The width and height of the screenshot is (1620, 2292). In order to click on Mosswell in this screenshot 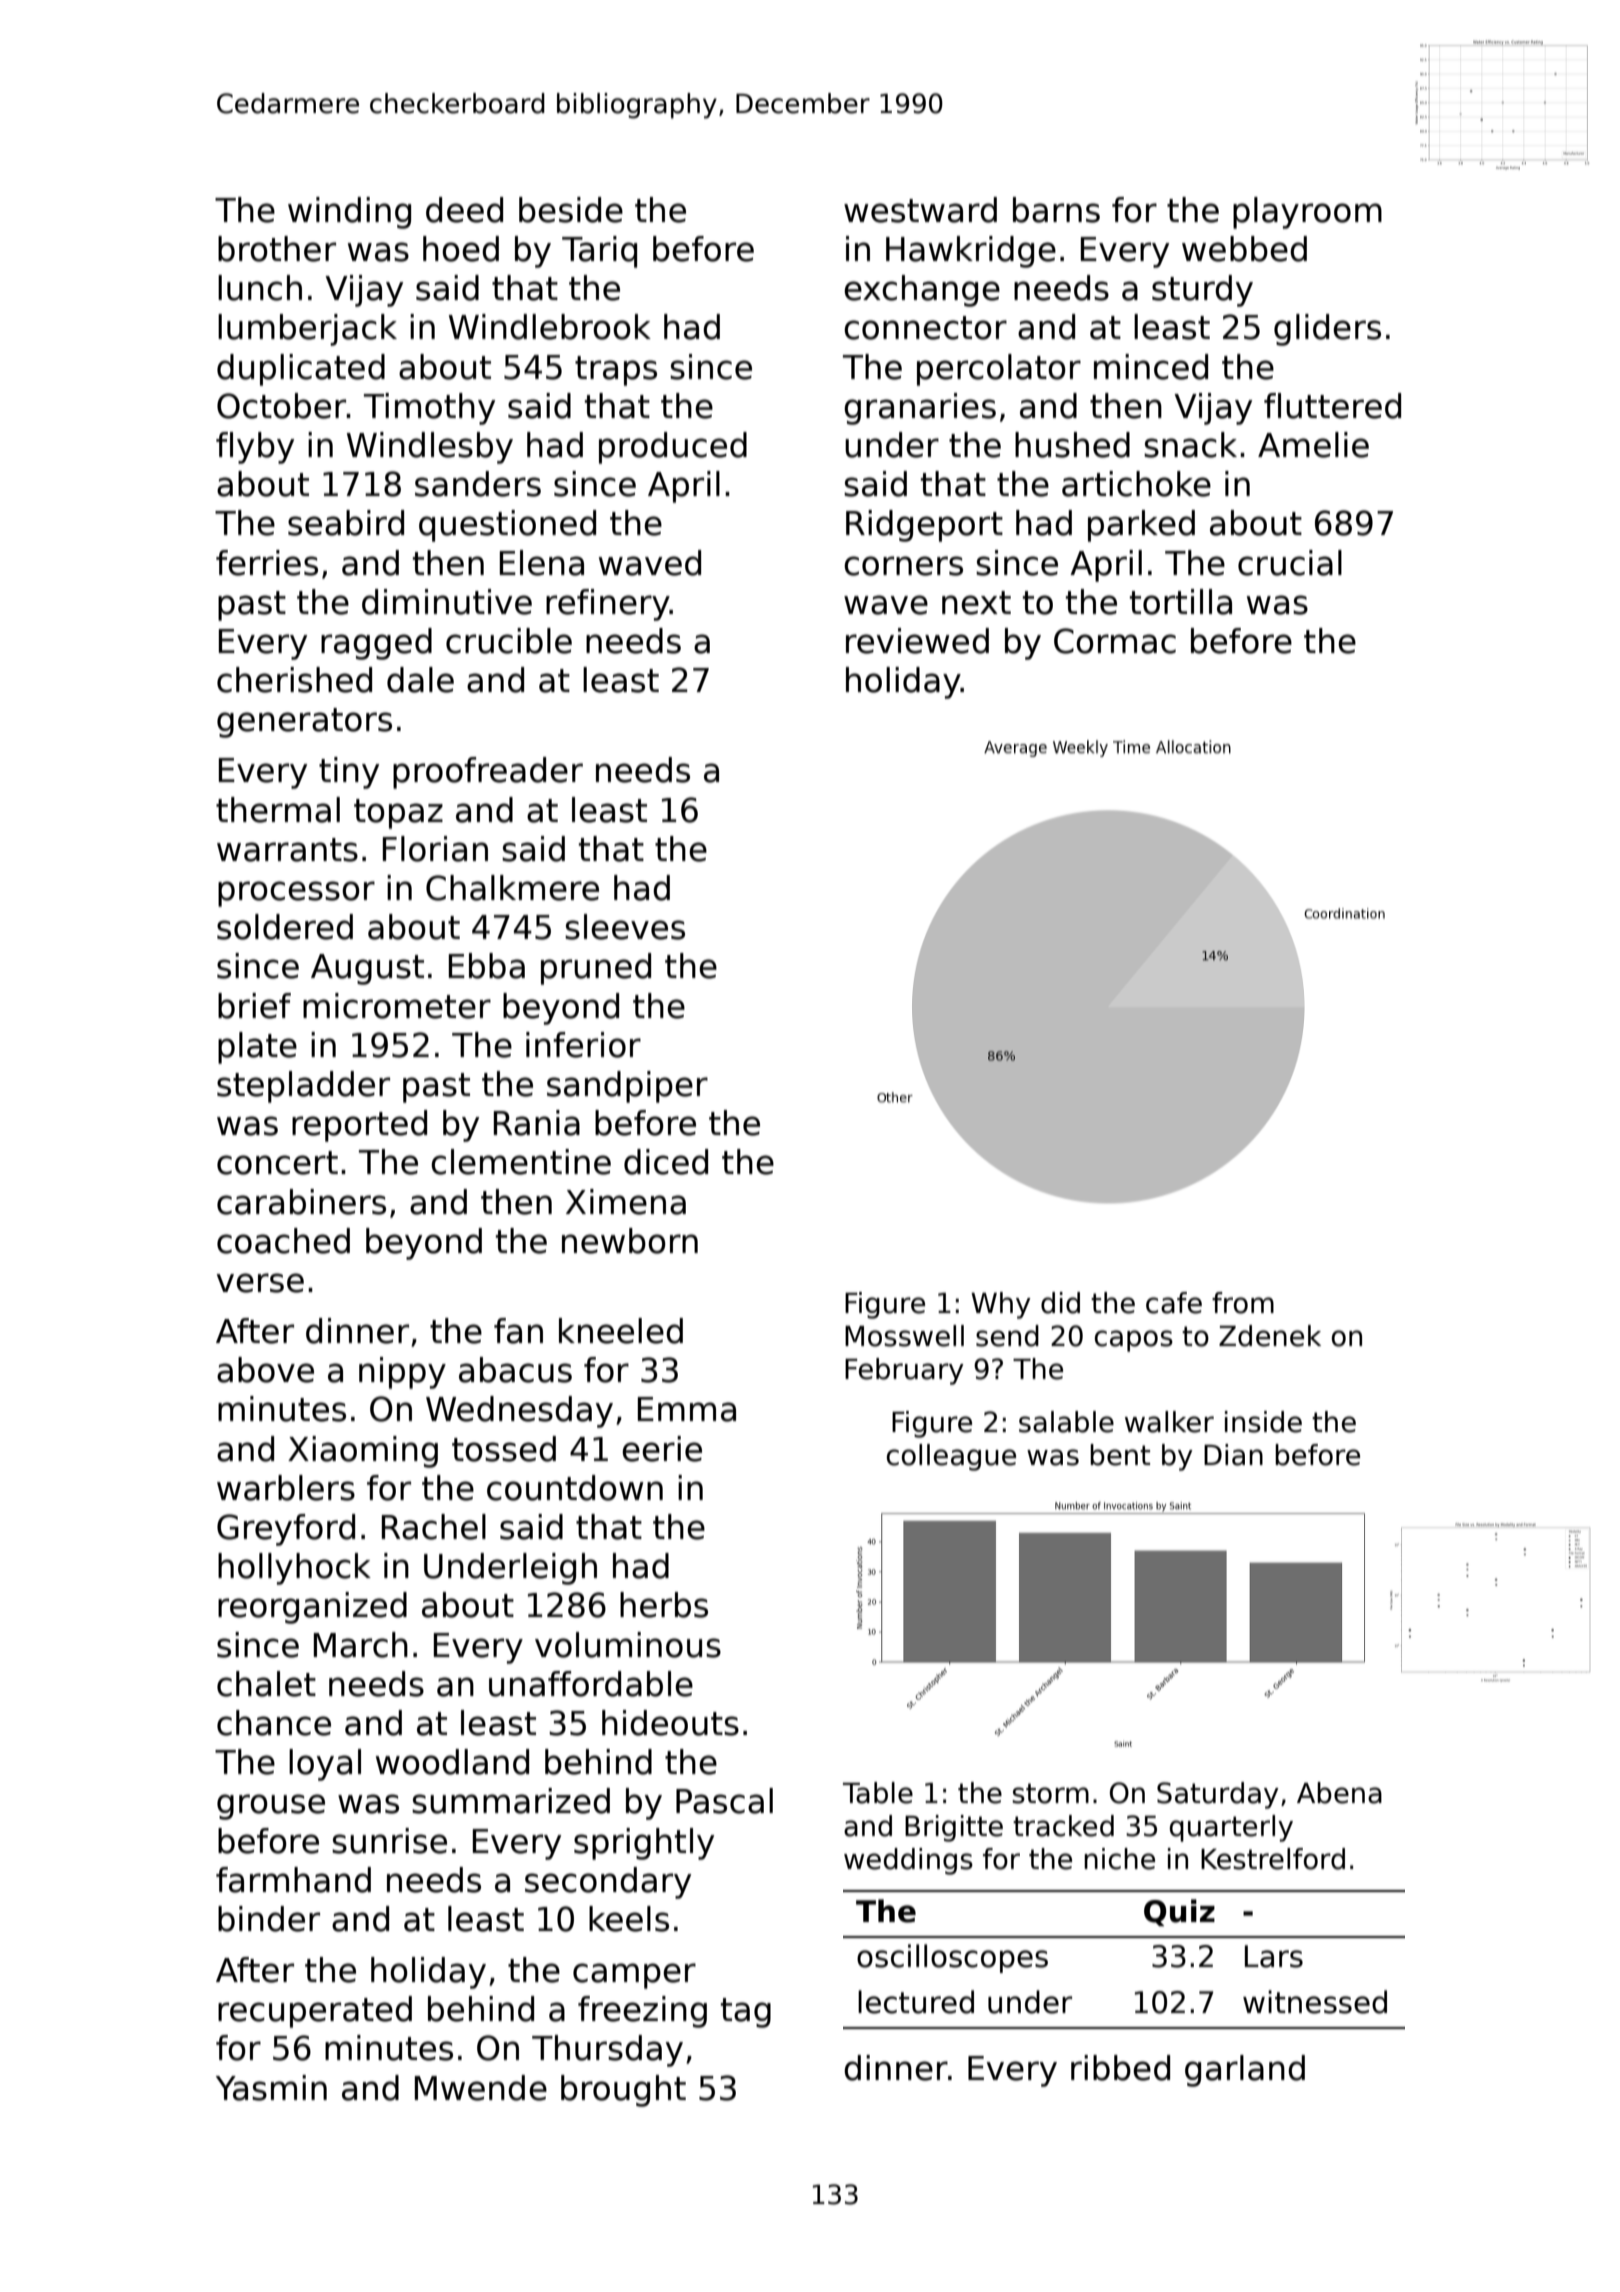, I will do `click(904, 1336)`.
